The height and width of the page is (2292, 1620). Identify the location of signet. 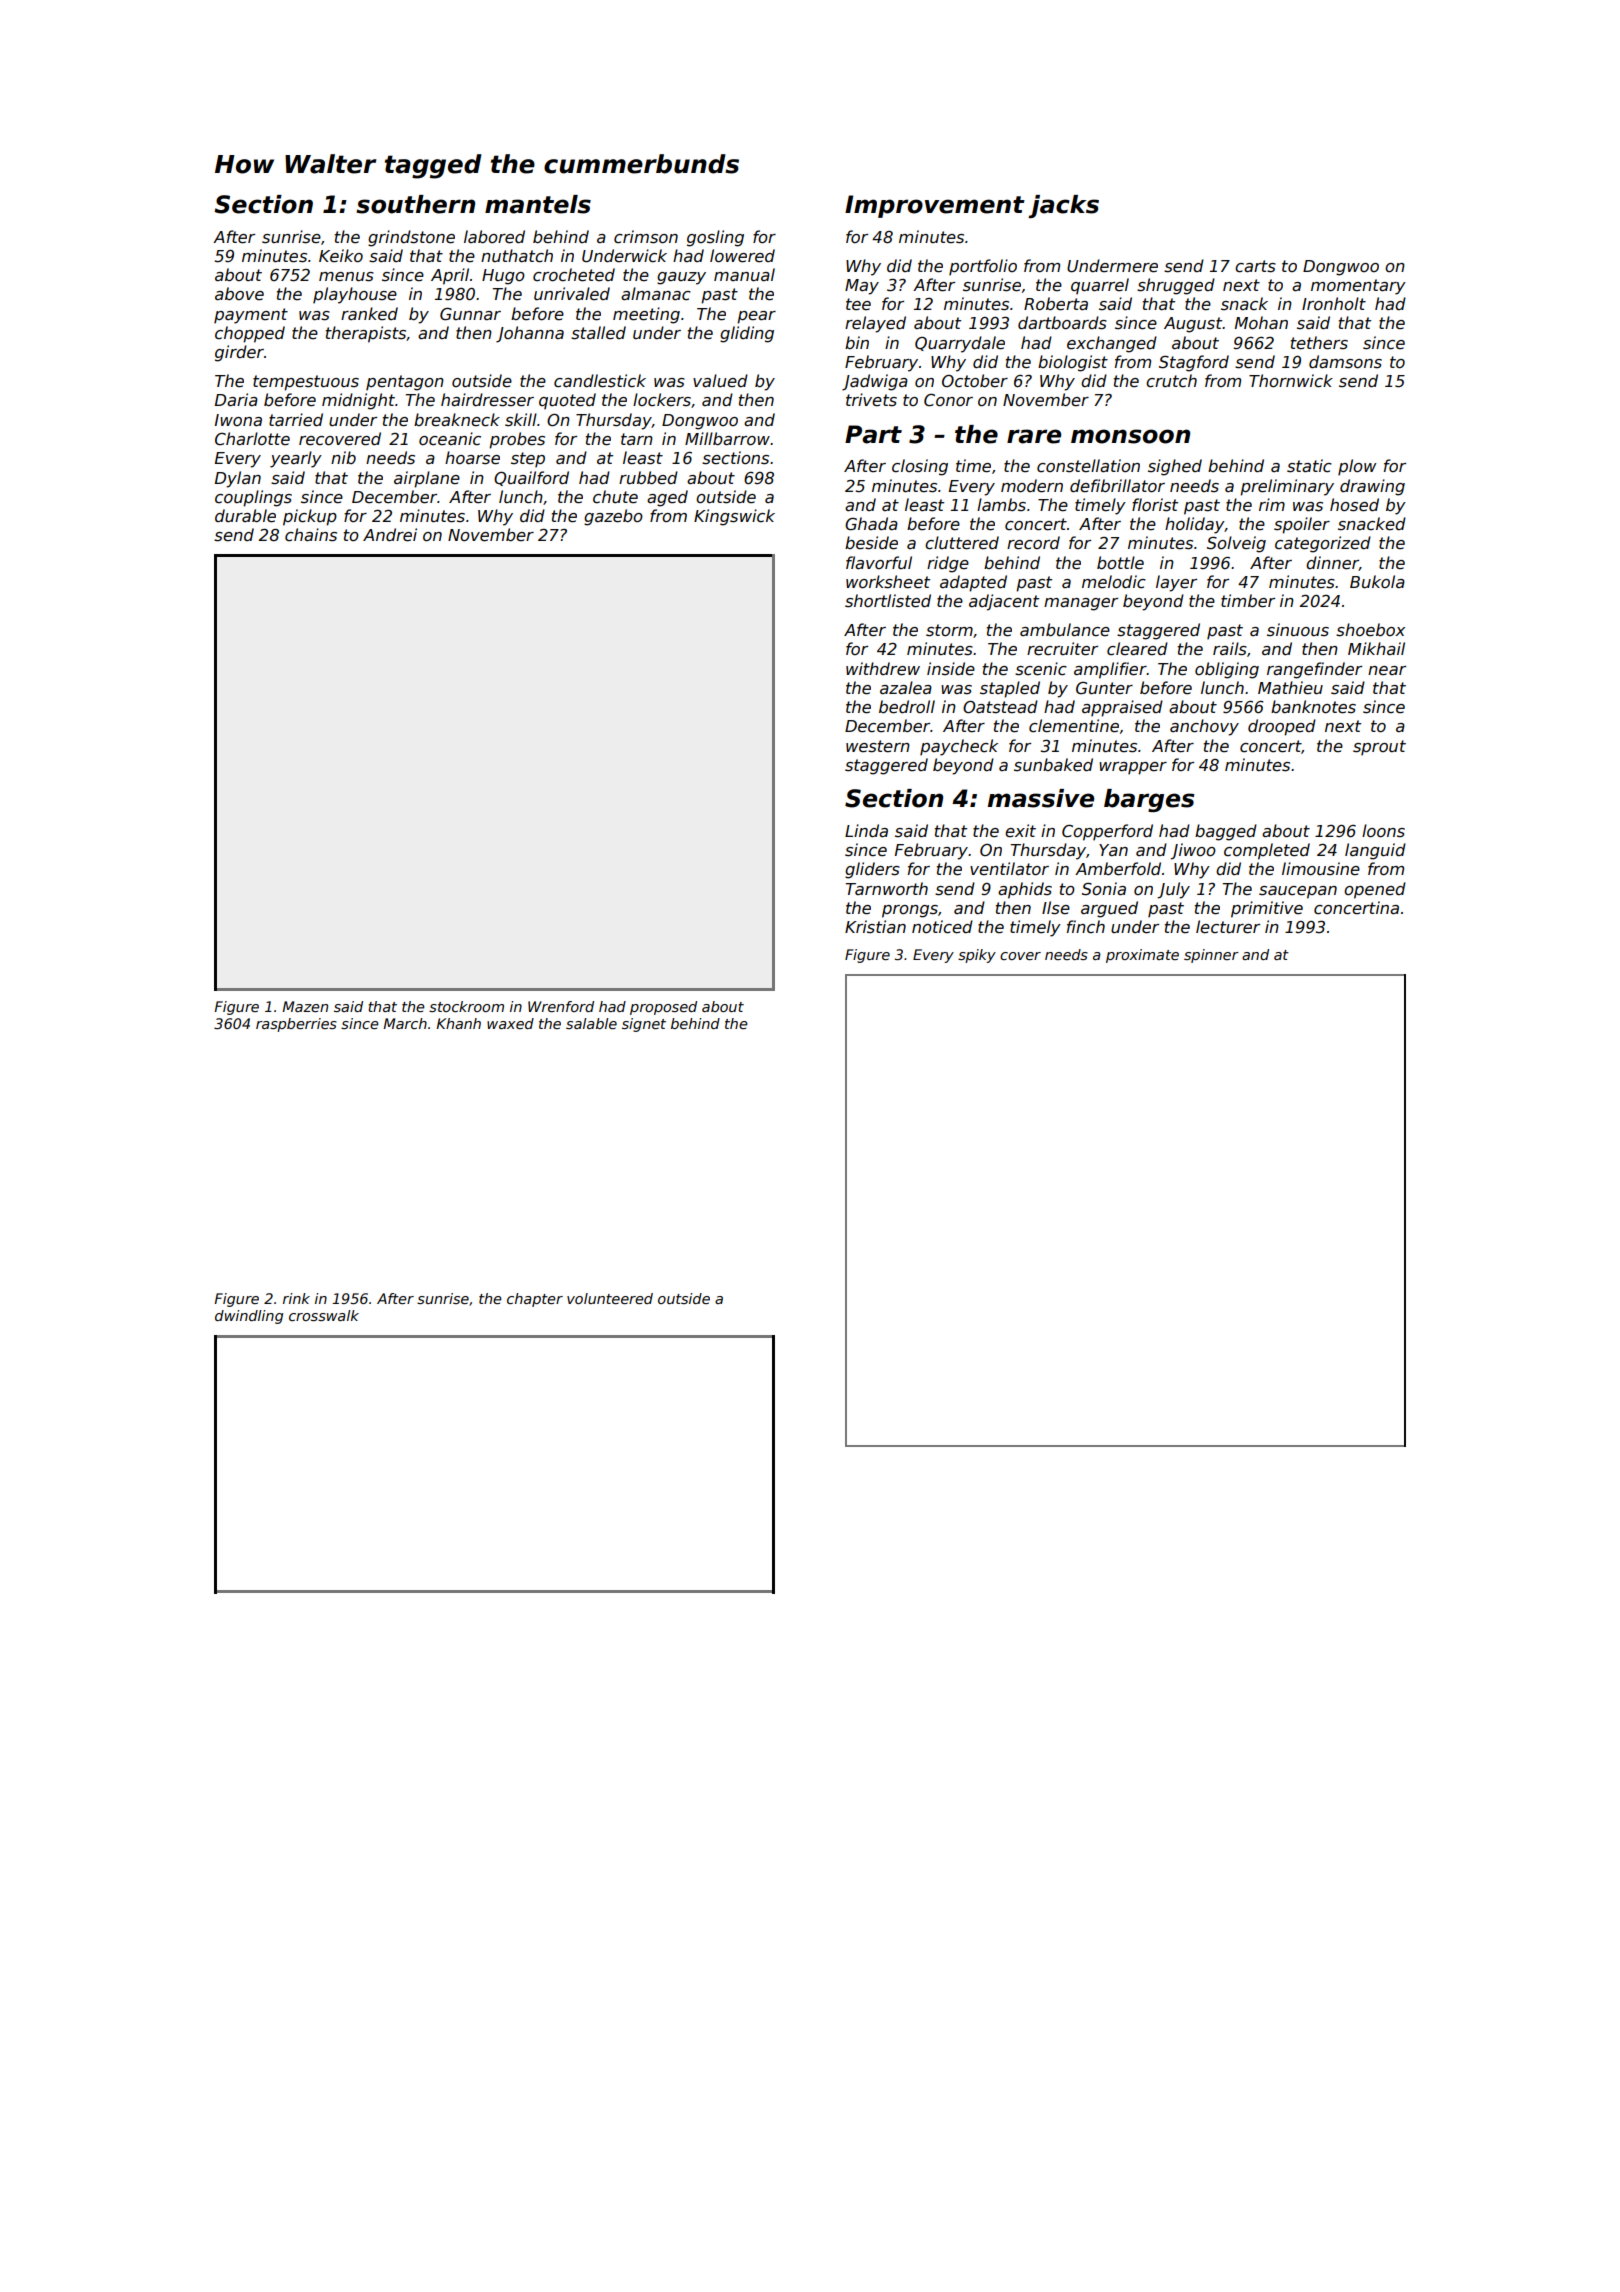
(644, 1025).
